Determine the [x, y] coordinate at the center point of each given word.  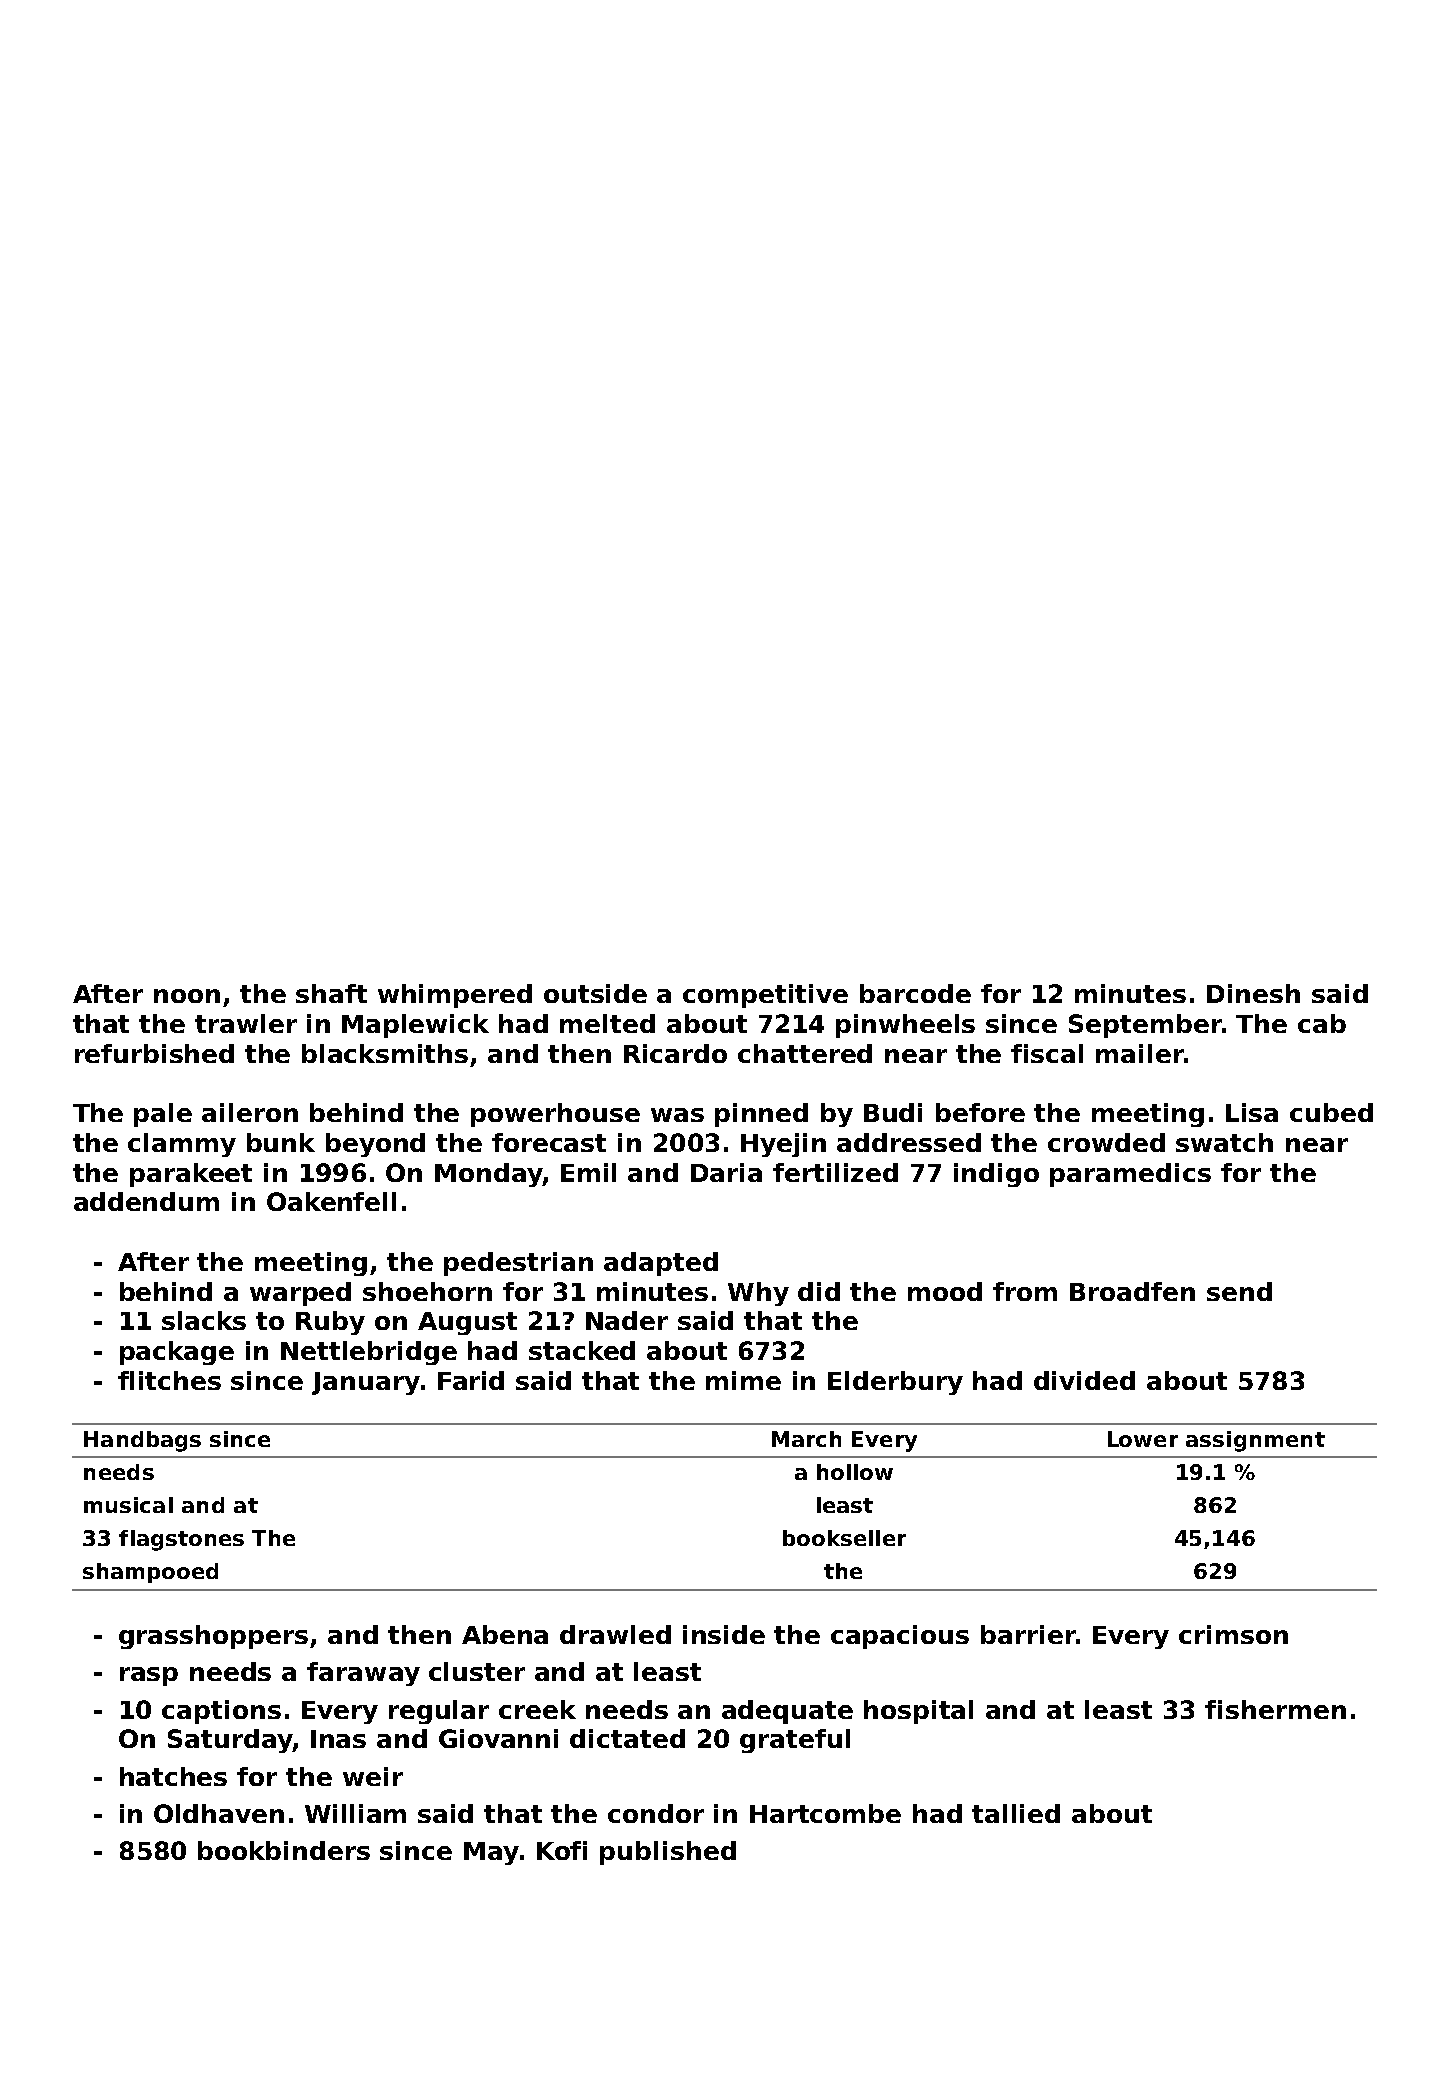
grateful [795, 1741]
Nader [627, 1320]
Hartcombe [825, 1813]
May [491, 1853]
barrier [1028, 1634]
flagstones [181, 1540]
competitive [765, 996]
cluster [477, 1671]
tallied [1016, 1813]
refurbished [154, 1053]
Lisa [1252, 1112]
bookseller [844, 1538]
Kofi [562, 1850]
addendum [146, 1201]
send [1239, 1291]
